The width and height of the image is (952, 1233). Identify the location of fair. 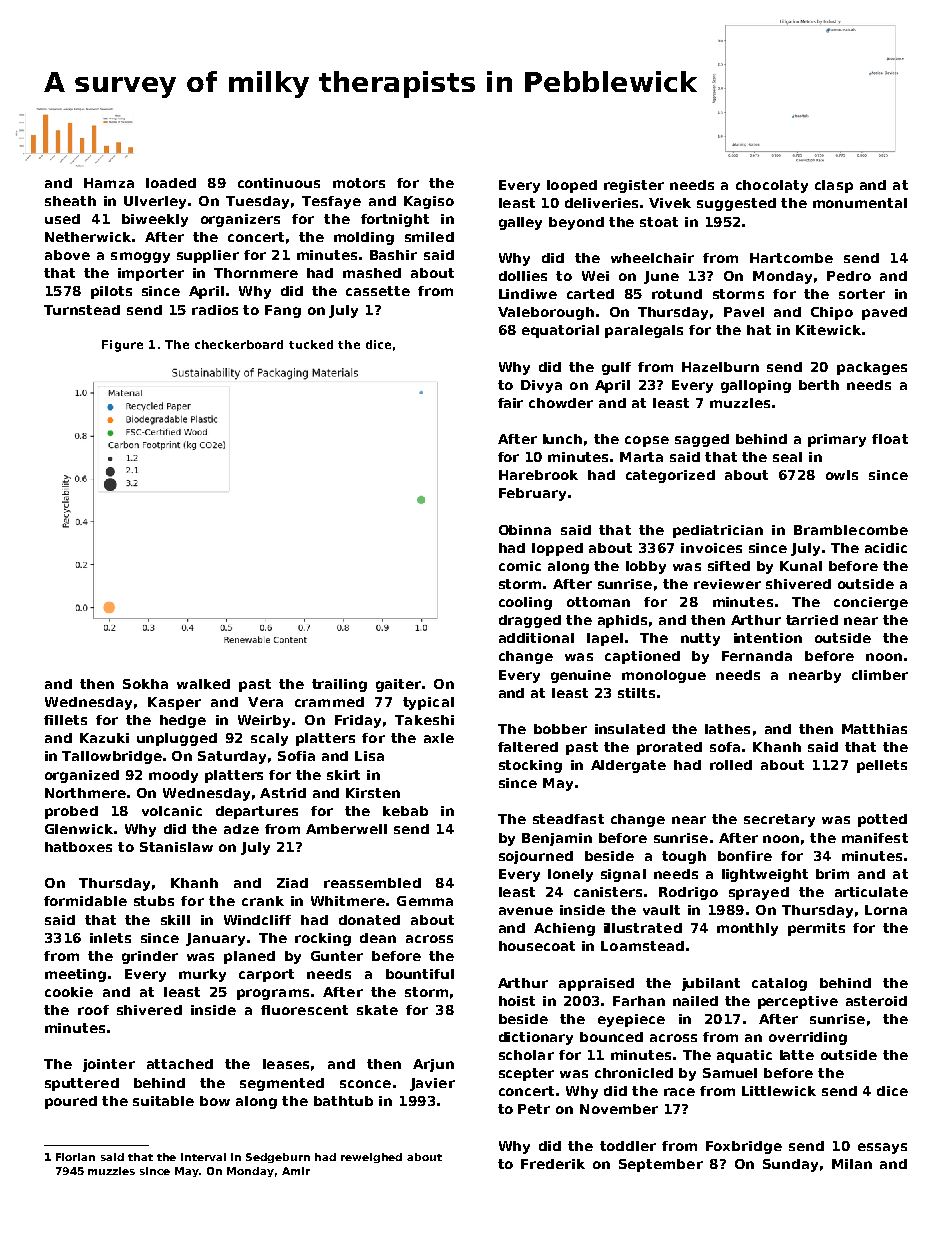
(510, 403).
